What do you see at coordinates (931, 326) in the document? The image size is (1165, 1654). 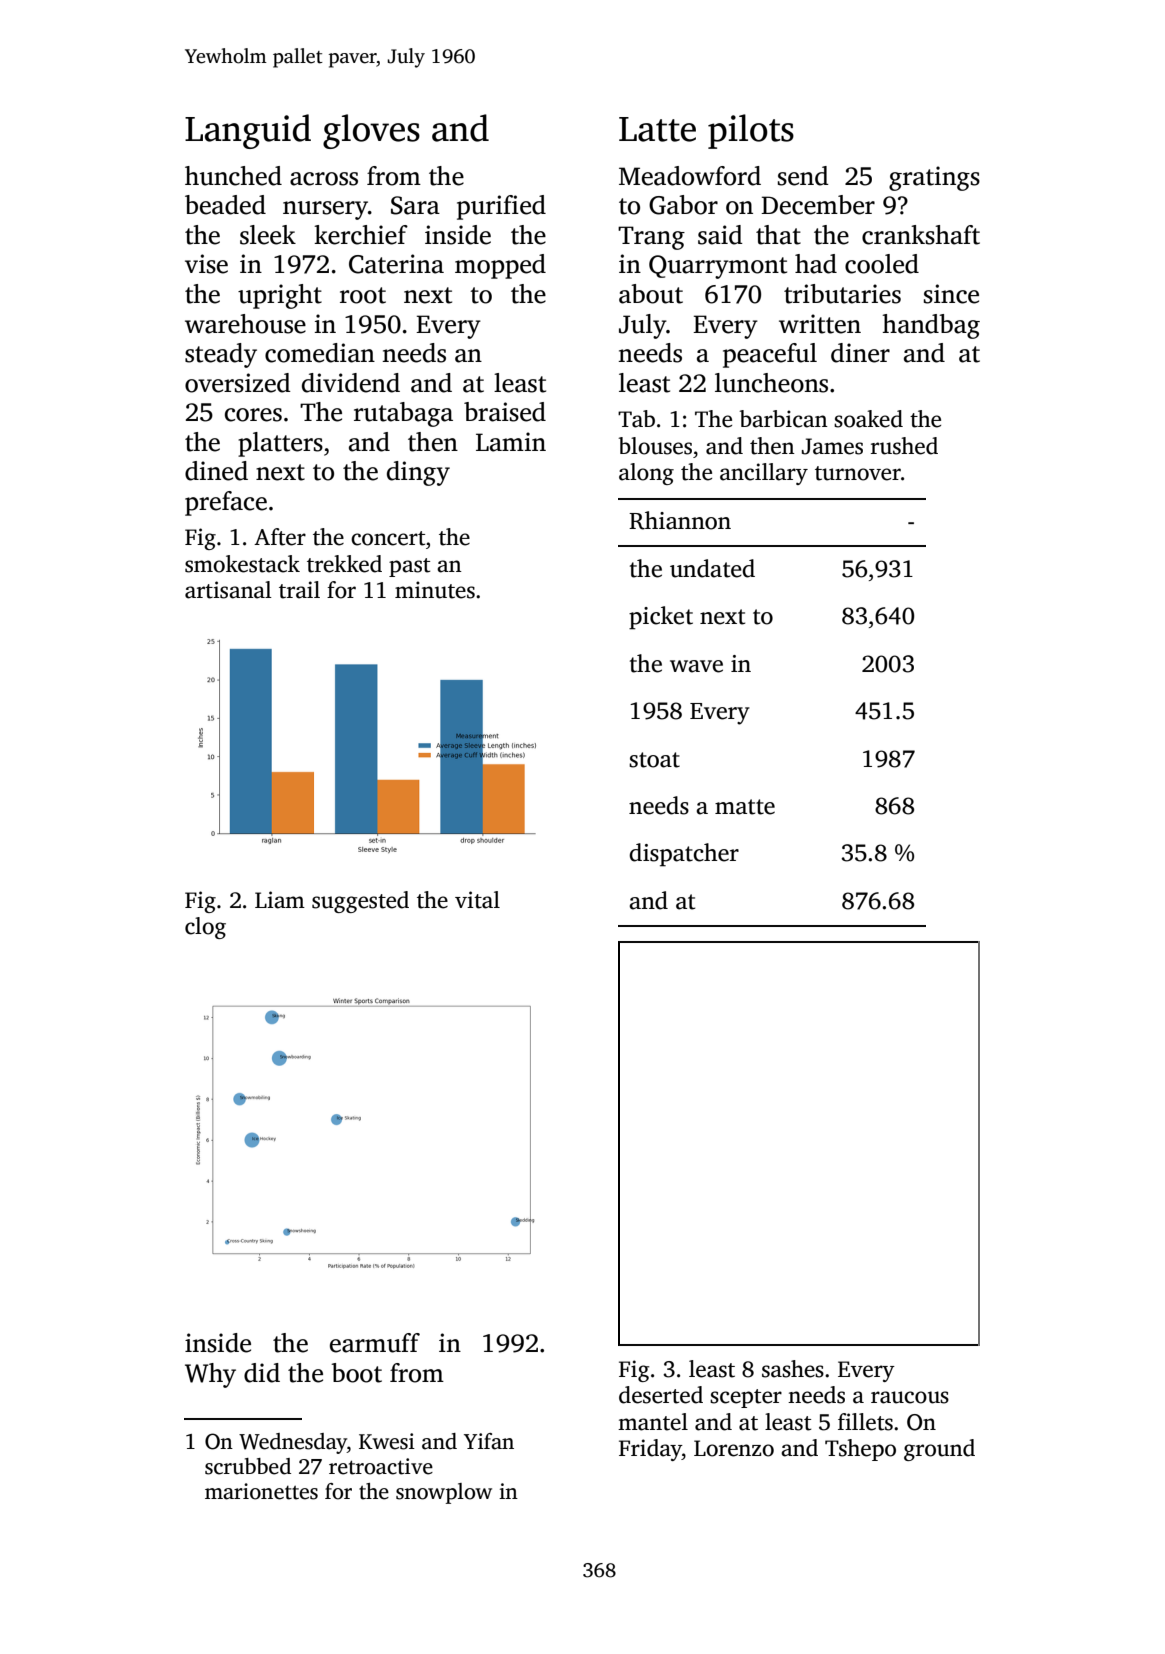 I see `handbag` at bounding box center [931, 326].
